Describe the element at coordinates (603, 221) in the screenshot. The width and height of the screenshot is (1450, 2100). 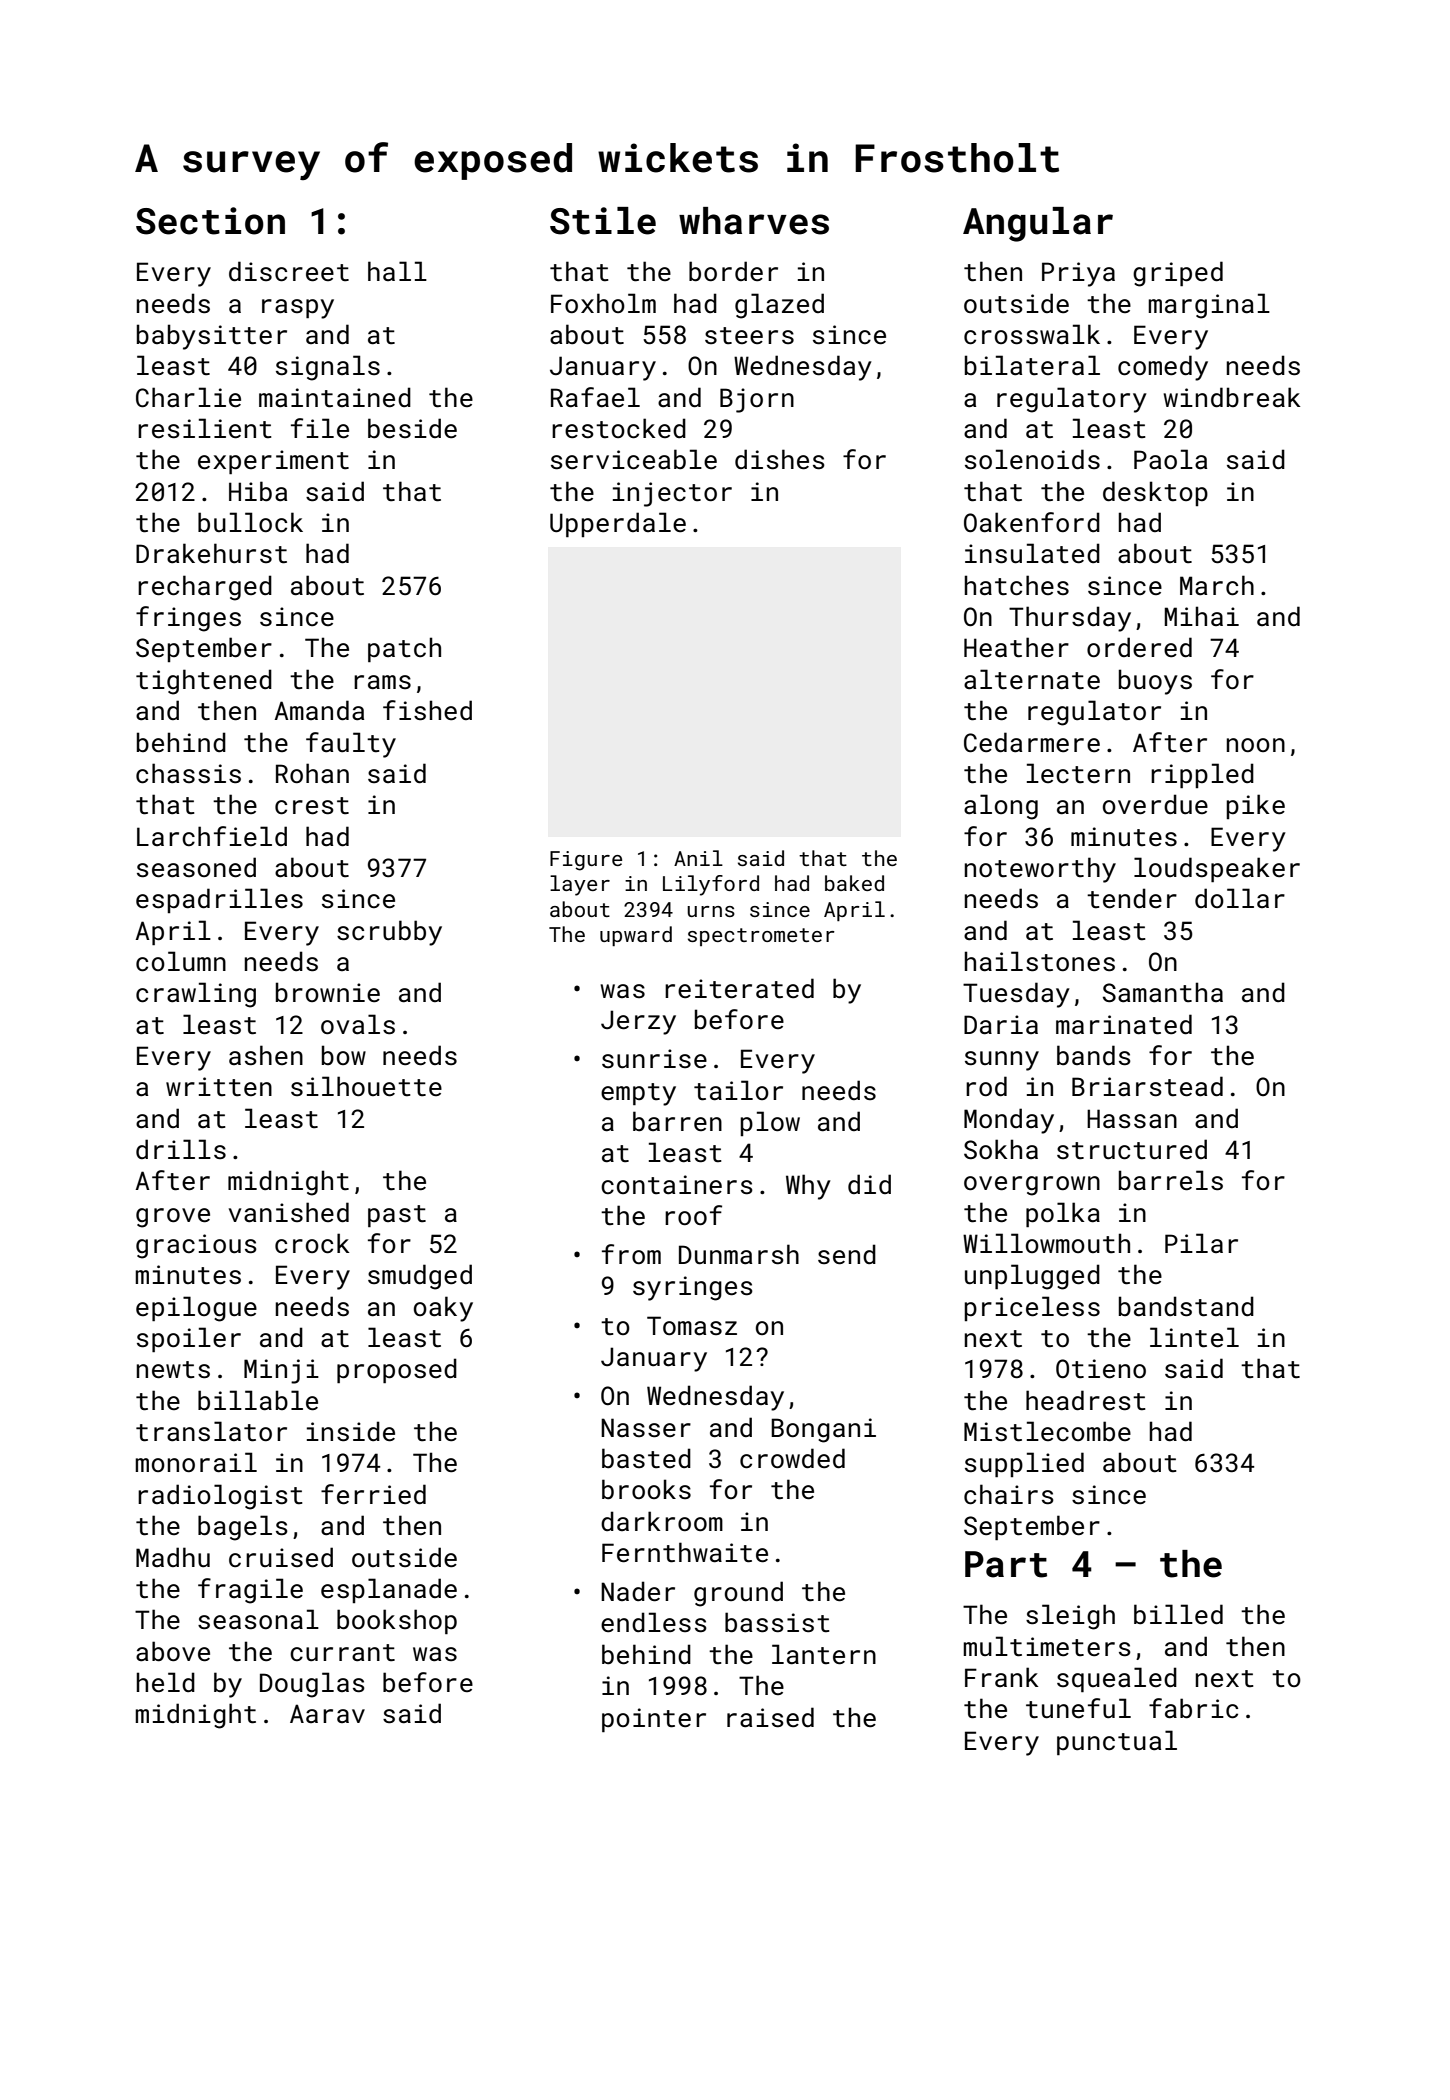
I see `Stile` at that location.
